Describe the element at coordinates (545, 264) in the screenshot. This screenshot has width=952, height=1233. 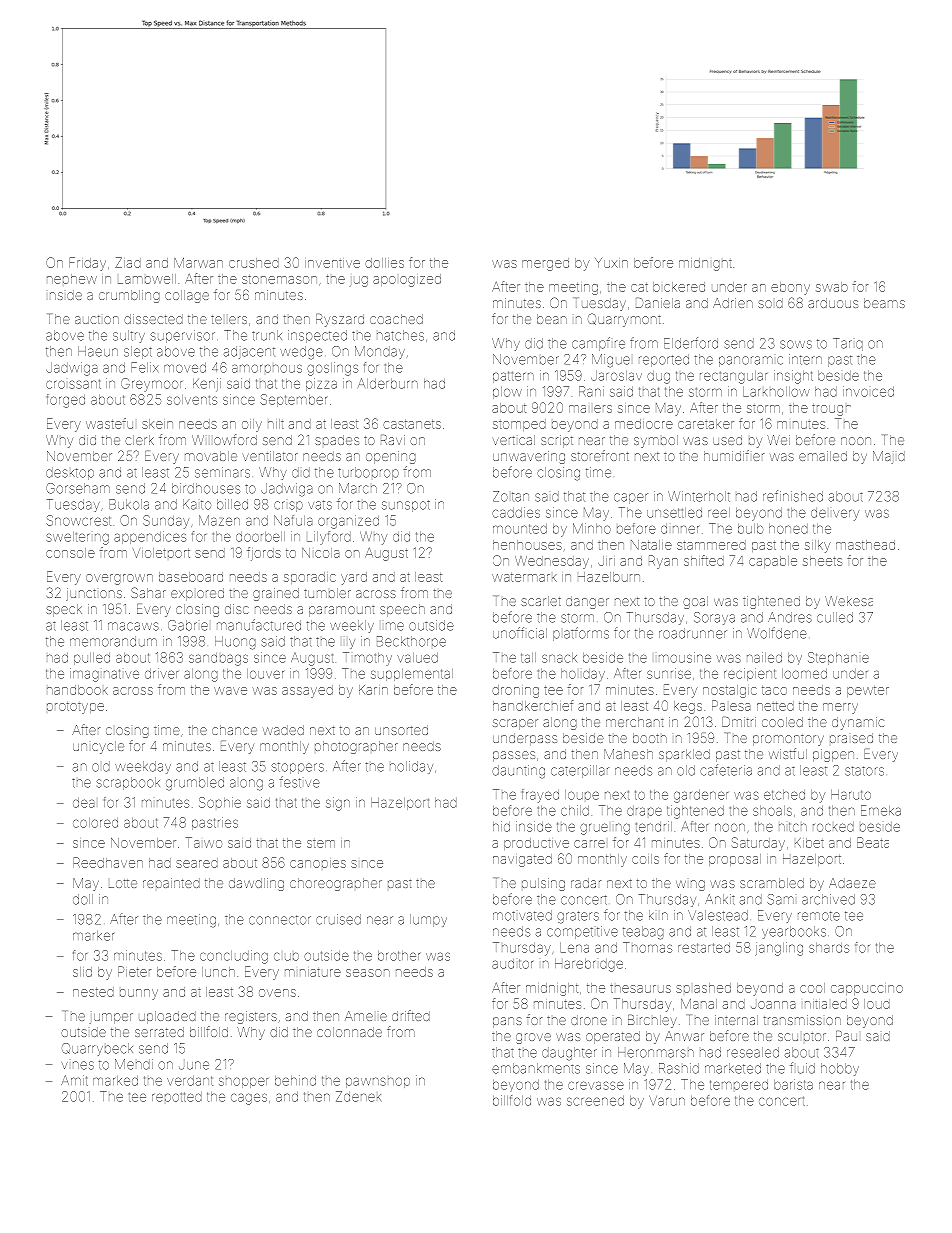
I see `merged` at that location.
